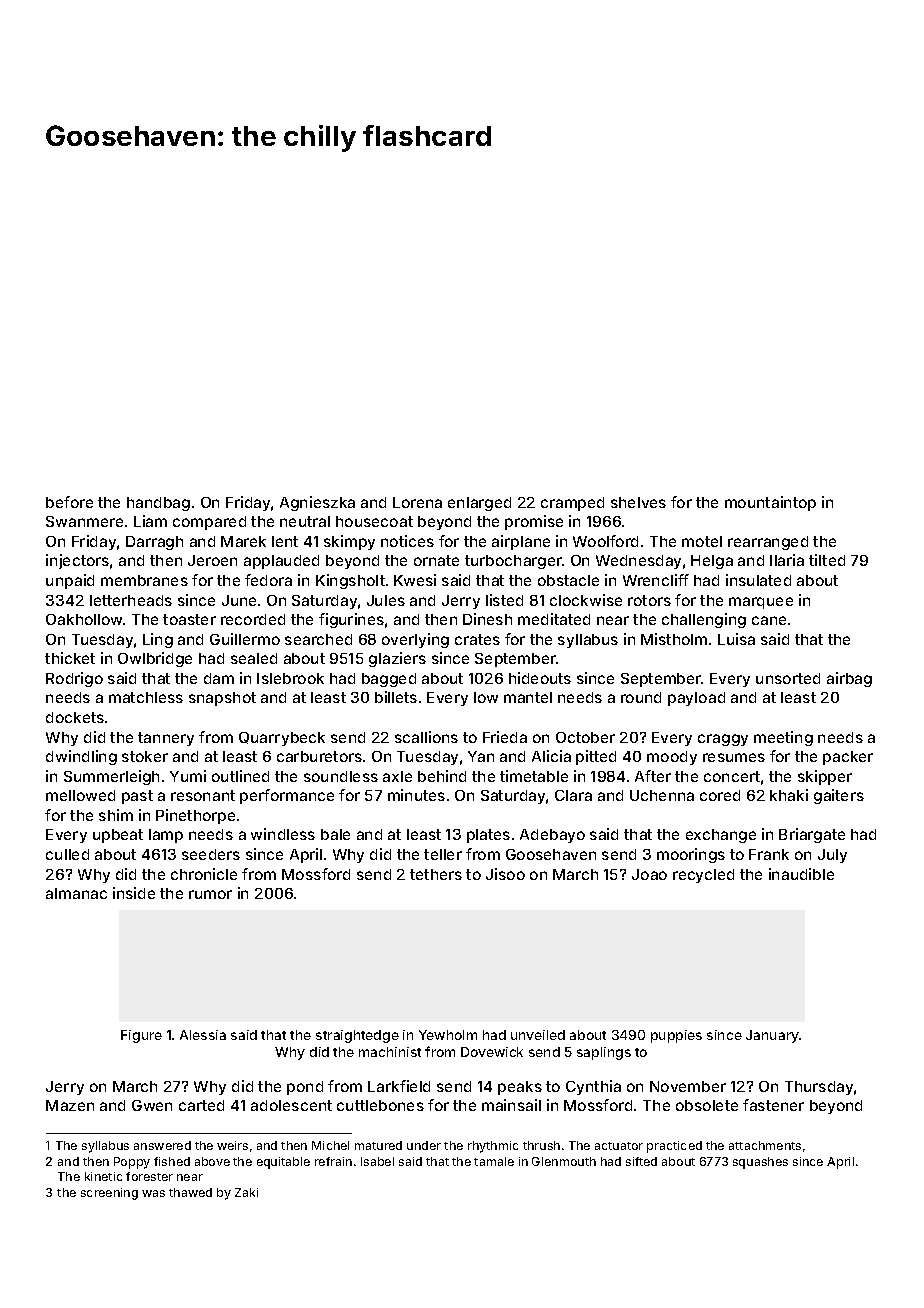 The width and height of the page is (924, 1308). Describe the element at coordinates (389, 680) in the page. I see `bagged` at that location.
